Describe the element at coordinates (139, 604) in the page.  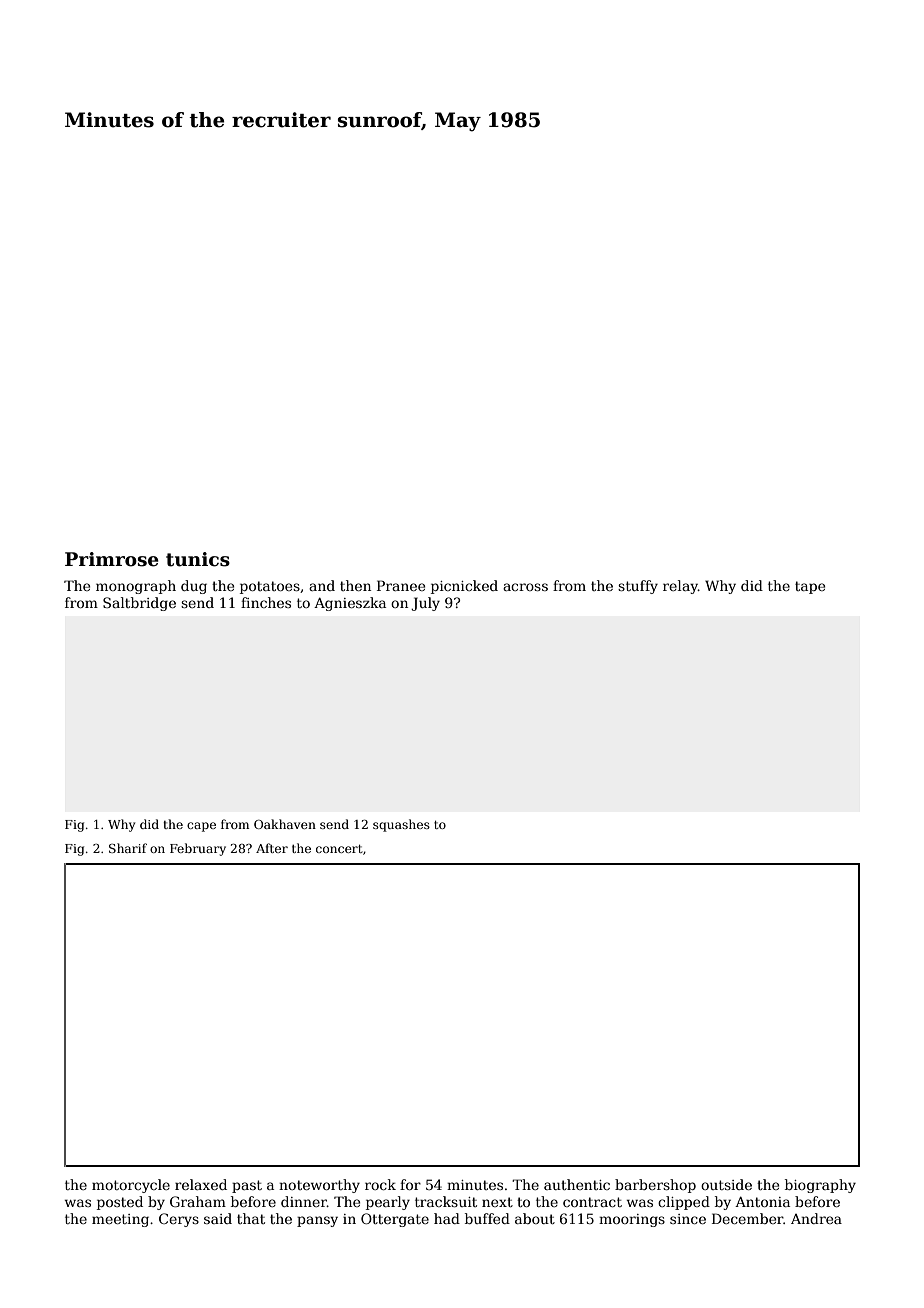
I see `Saltbridge` at that location.
